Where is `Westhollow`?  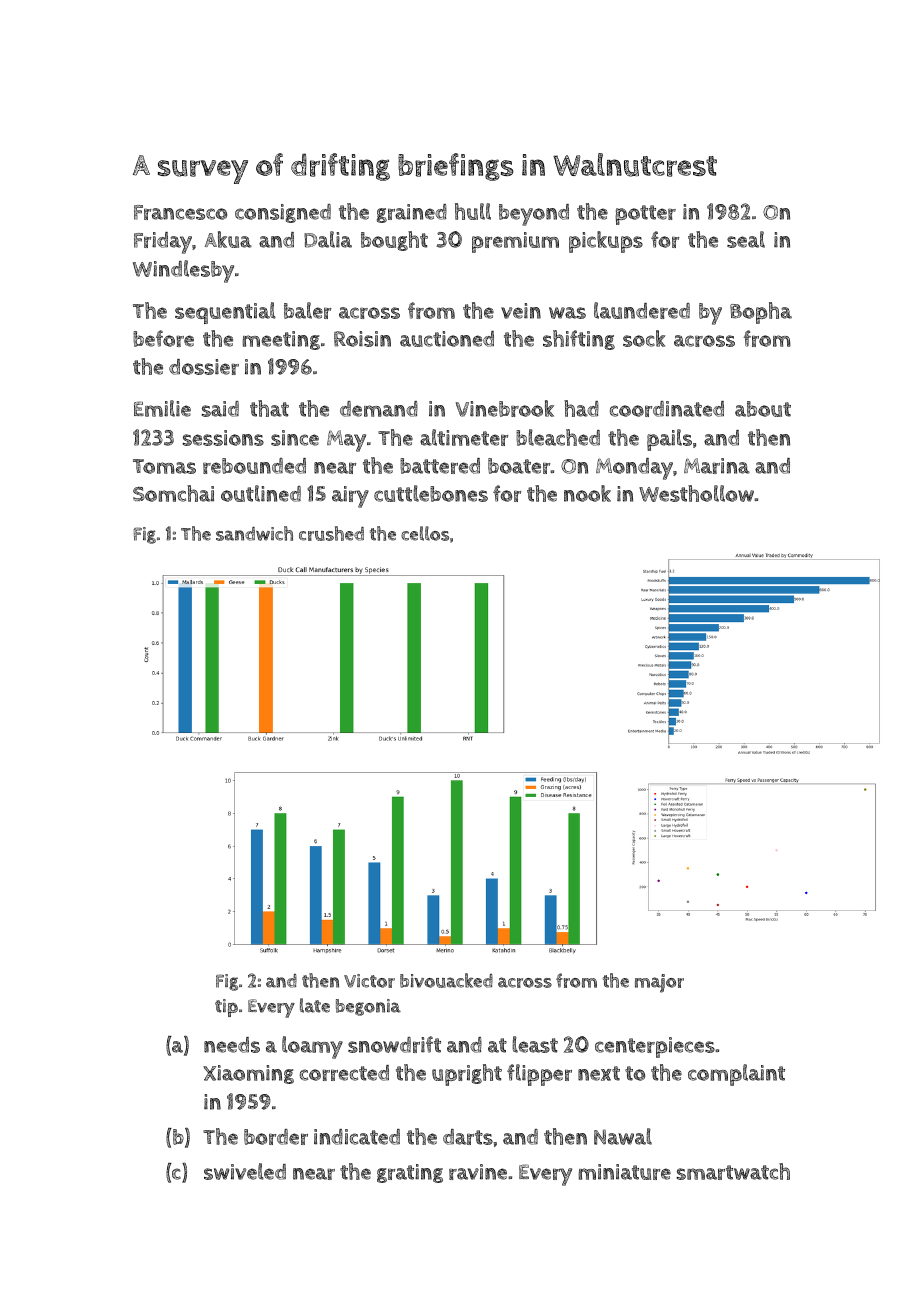
Westhollow is located at coordinates (696, 493).
